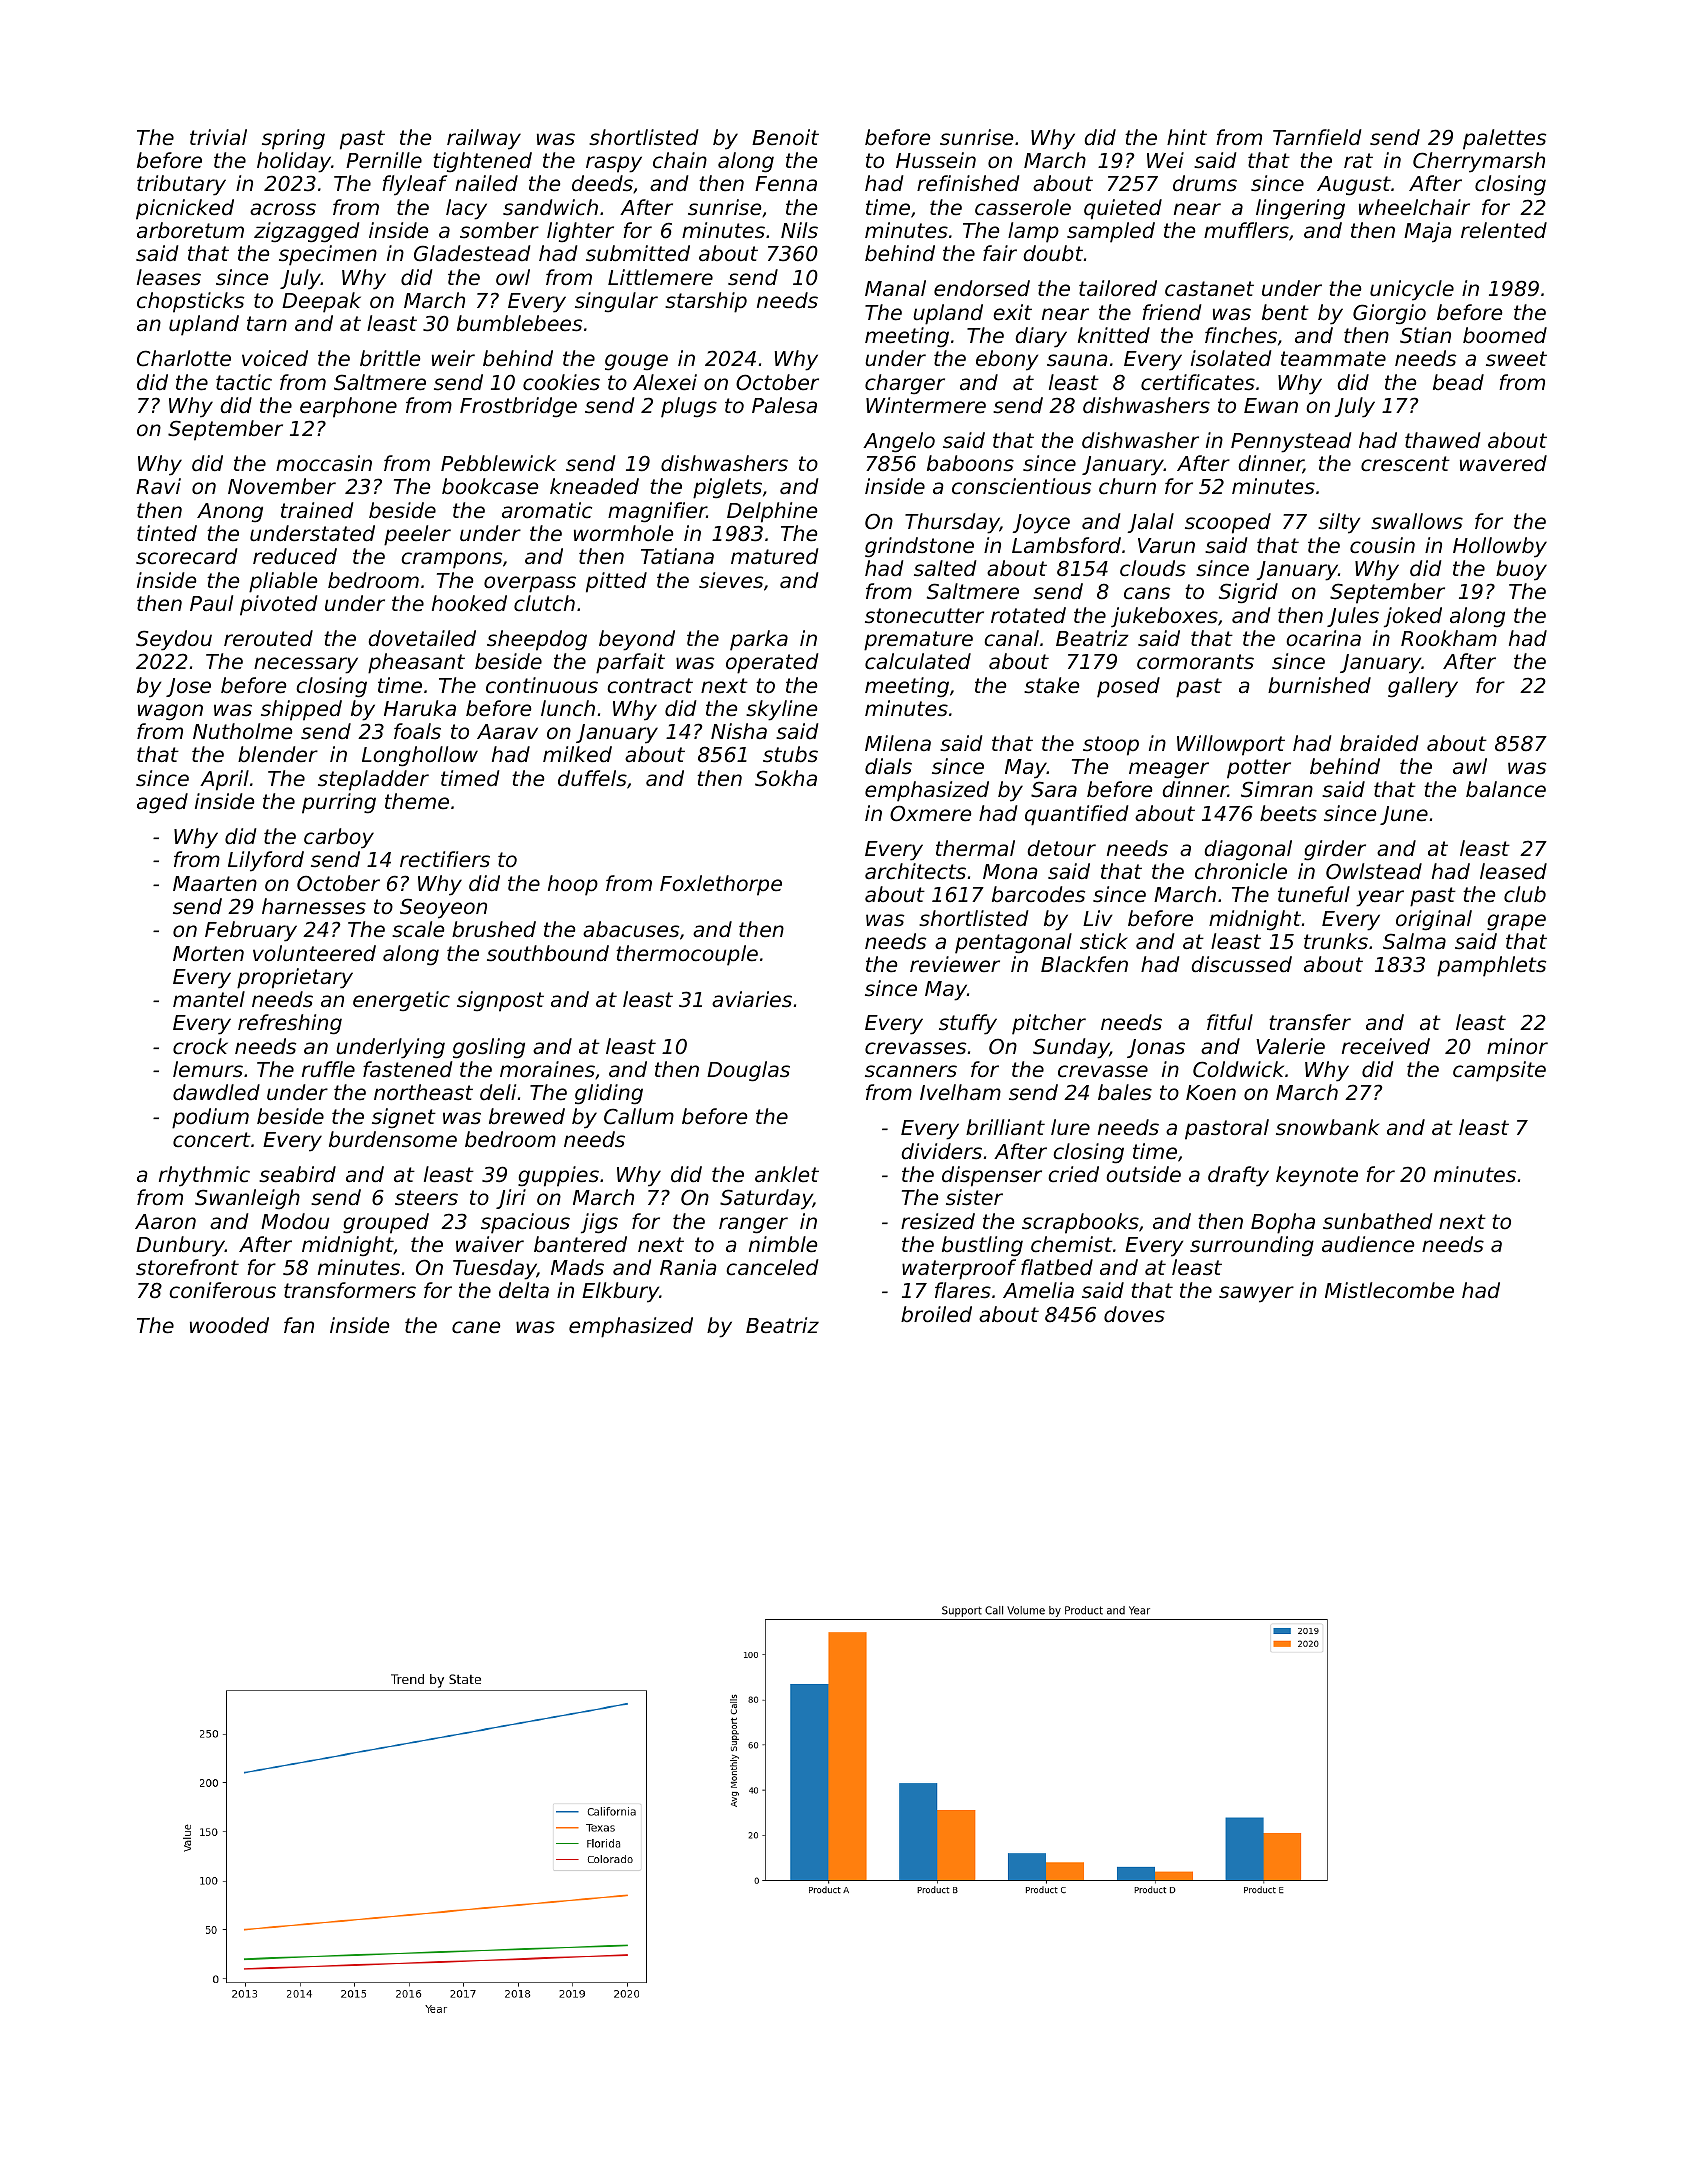 The height and width of the page is (2178, 1683). I want to click on Gladestead, so click(472, 253).
